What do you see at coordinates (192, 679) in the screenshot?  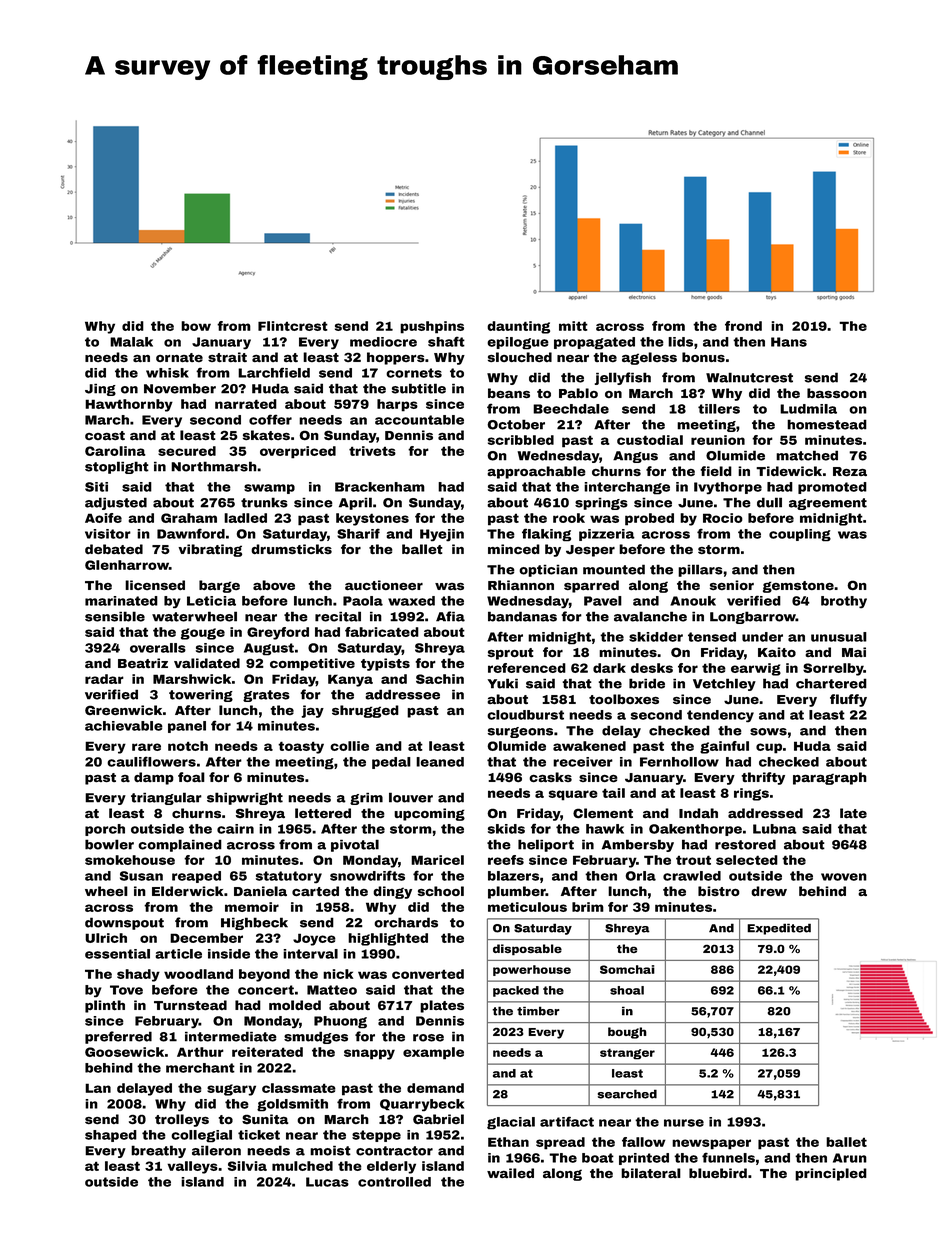 I see `Marshwick` at bounding box center [192, 679].
